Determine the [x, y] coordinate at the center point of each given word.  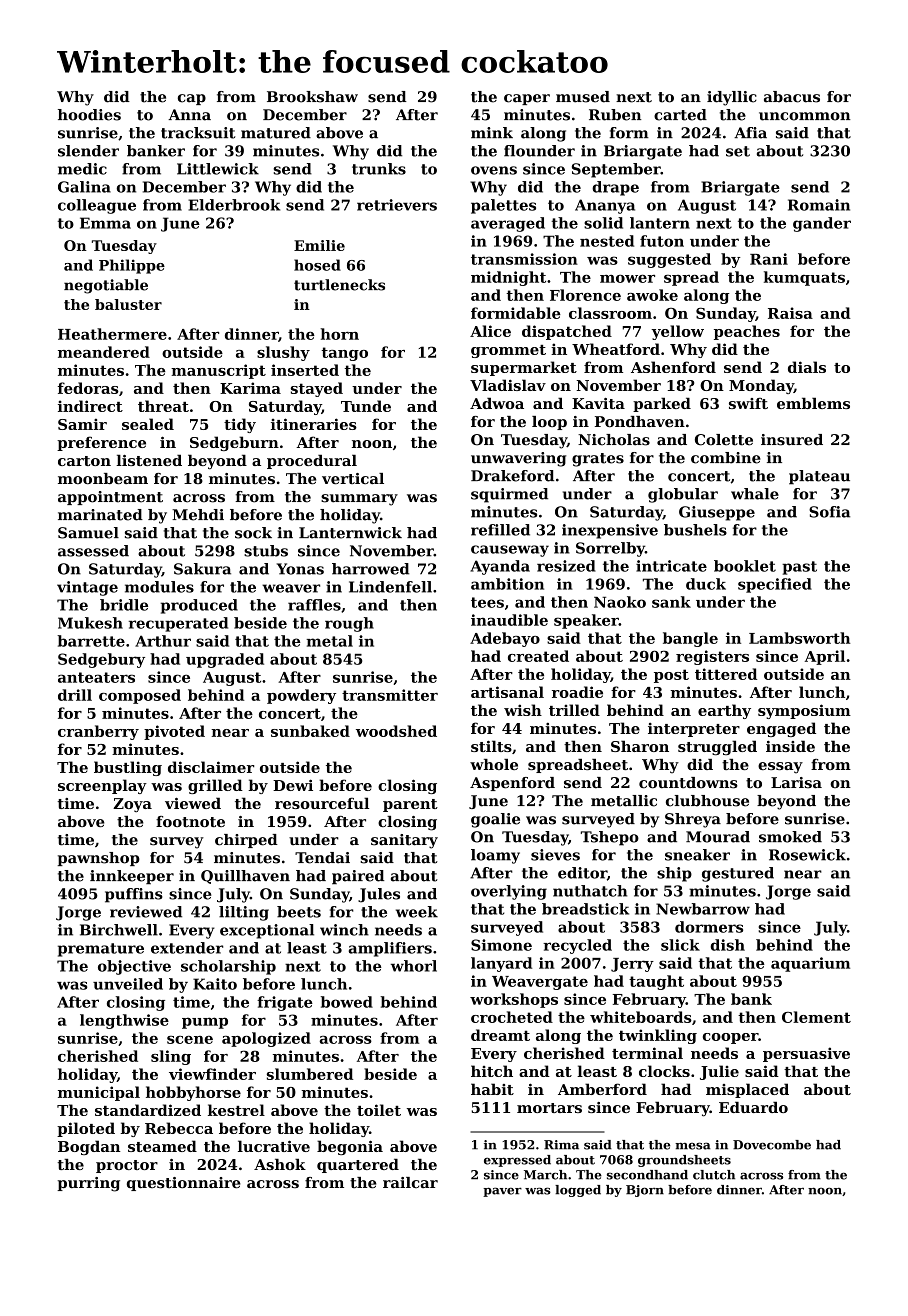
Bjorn [645, 1191]
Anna [189, 115]
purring [88, 1184]
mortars [549, 1108]
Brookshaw [312, 97]
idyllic [732, 98]
